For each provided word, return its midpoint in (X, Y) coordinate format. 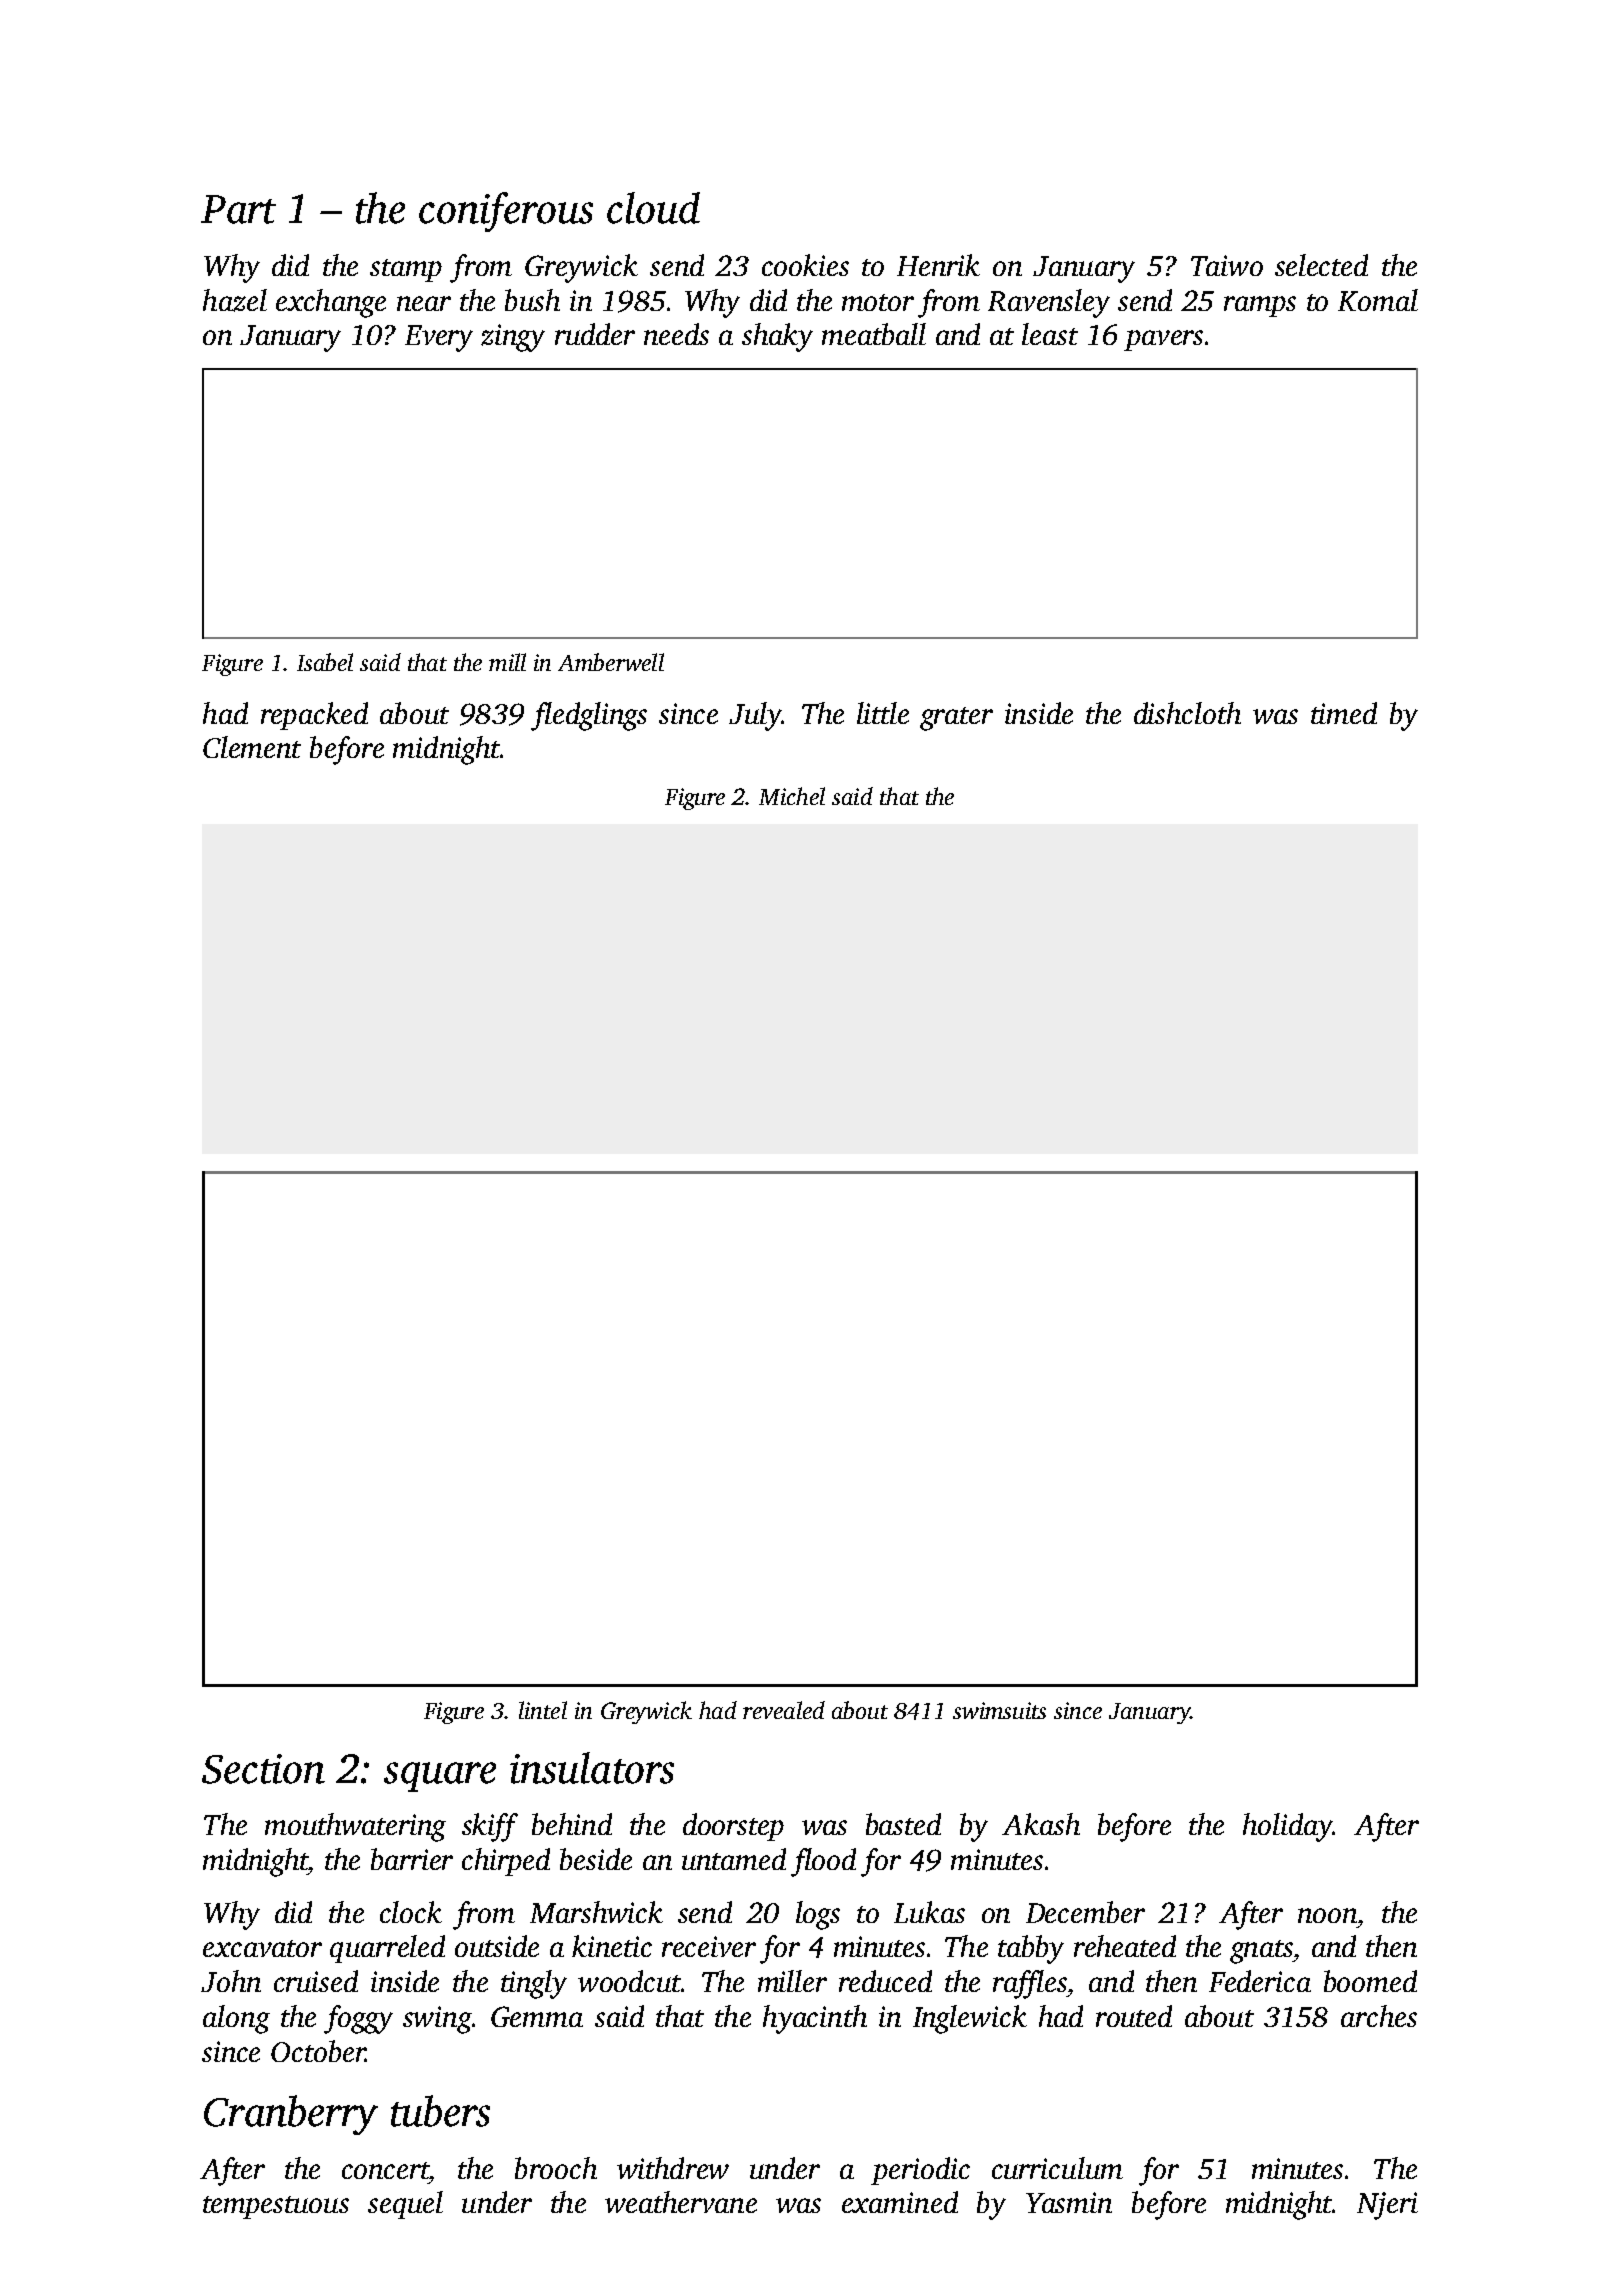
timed (1344, 713)
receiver (709, 1946)
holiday (1287, 1827)
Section (263, 1769)
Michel (792, 796)
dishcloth (1187, 713)
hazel (235, 300)
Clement (252, 747)
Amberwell (611, 662)
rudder (595, 334)
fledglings (589, 716)
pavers (1163, 340)
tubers (440, 2111)
